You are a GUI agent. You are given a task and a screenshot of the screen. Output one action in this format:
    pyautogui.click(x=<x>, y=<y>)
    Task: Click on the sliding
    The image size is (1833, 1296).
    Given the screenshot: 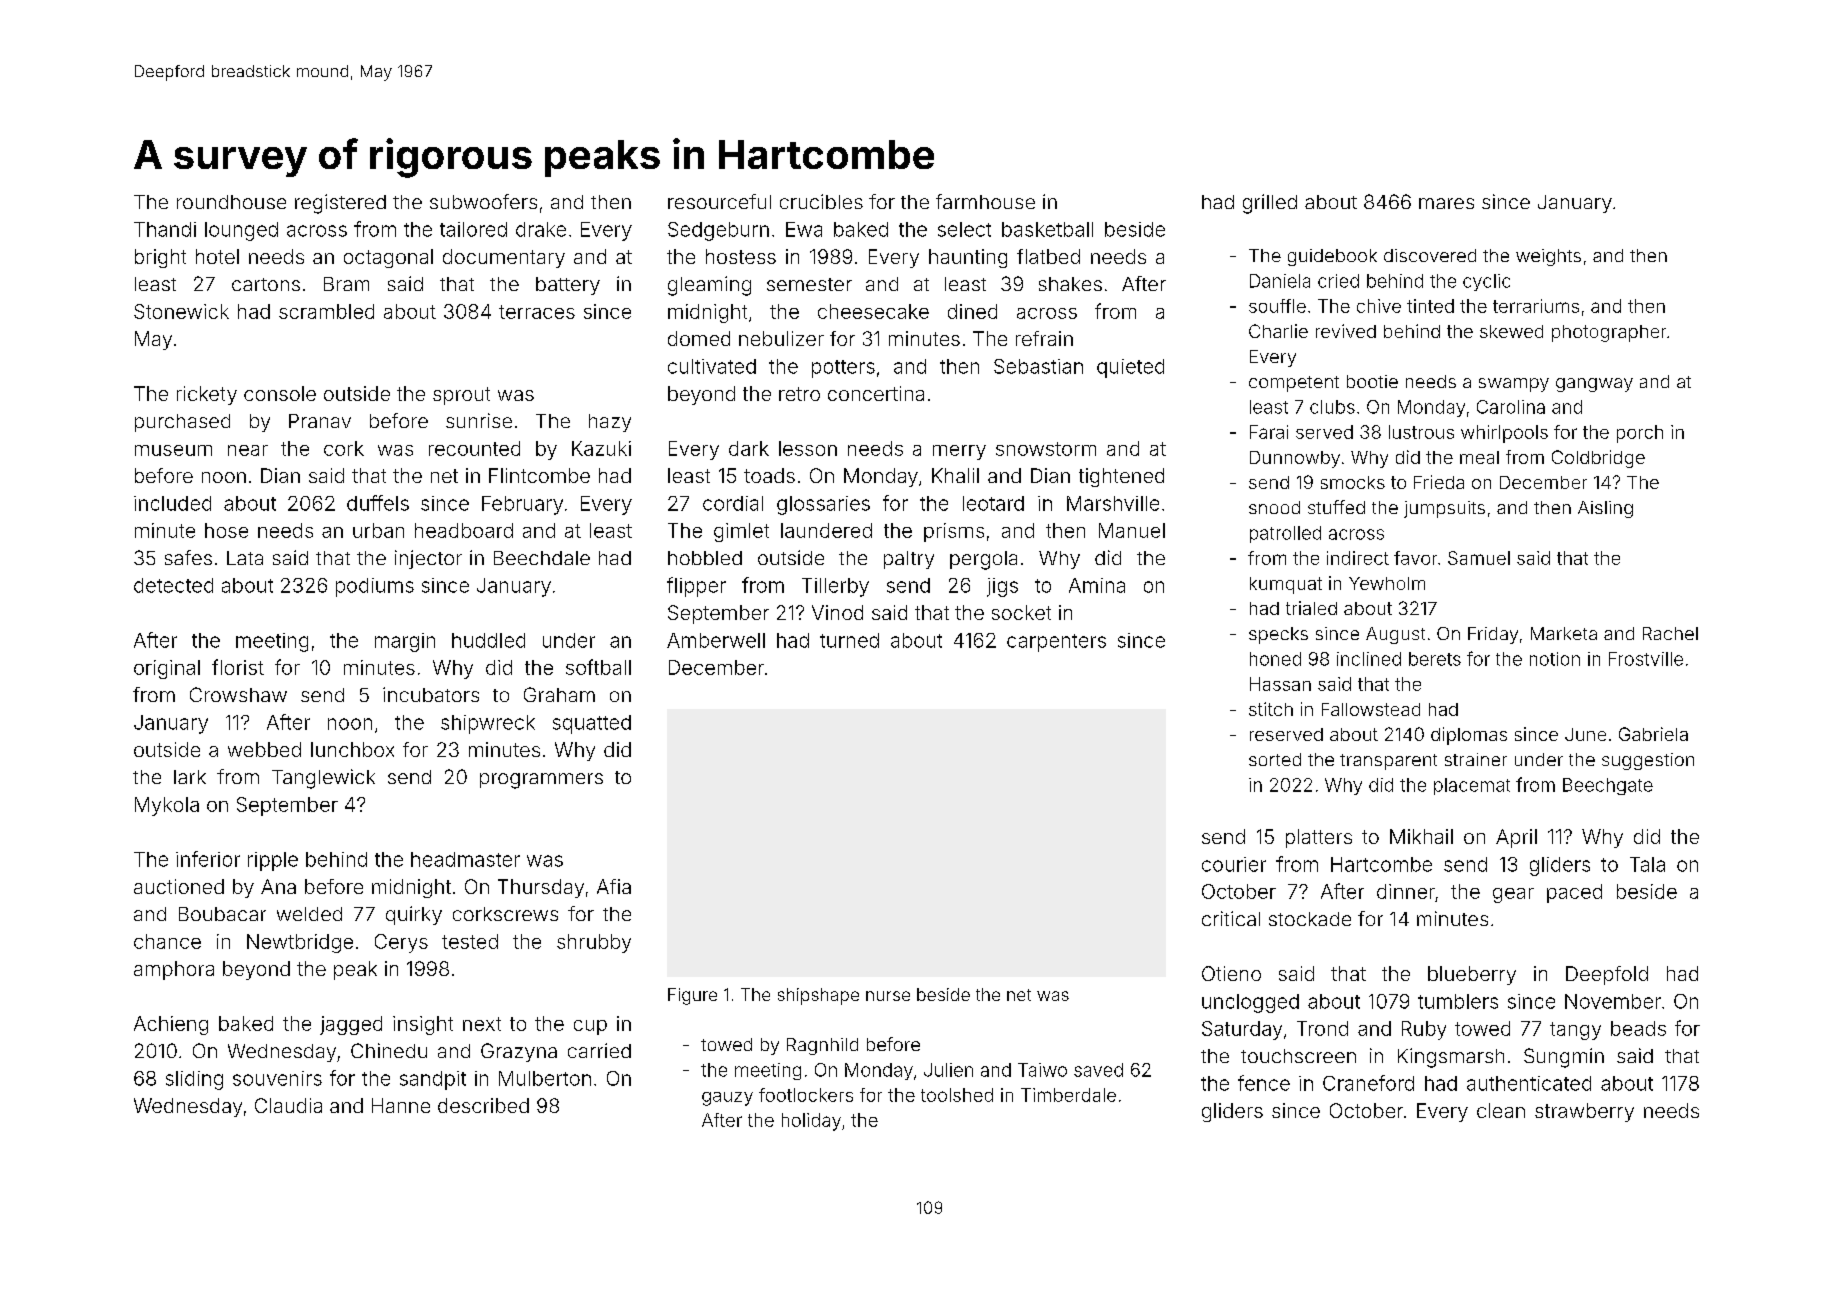 What is the action you would take?
    pyautogui.click(x=194, y=1080)
